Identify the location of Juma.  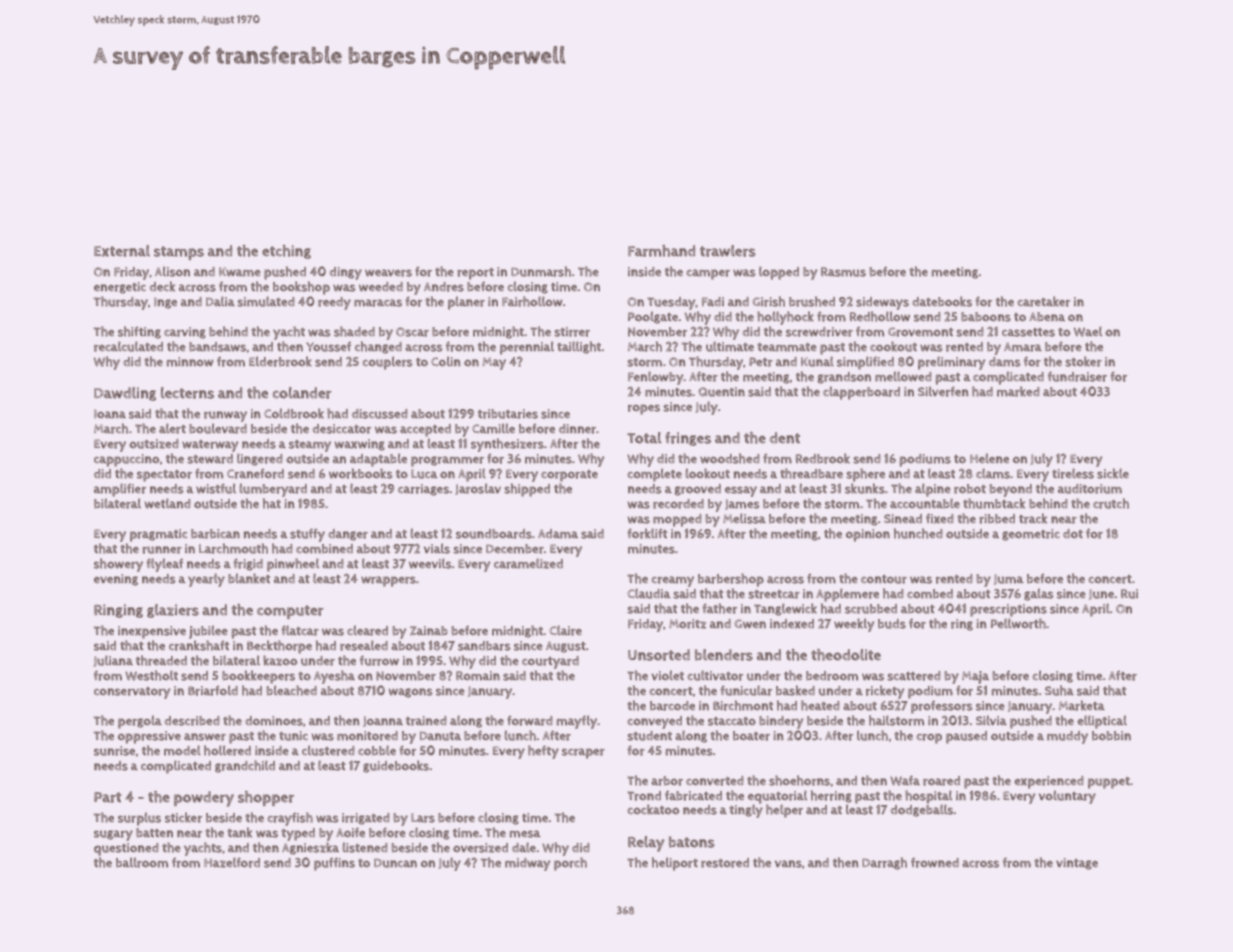
(1009, 579).
